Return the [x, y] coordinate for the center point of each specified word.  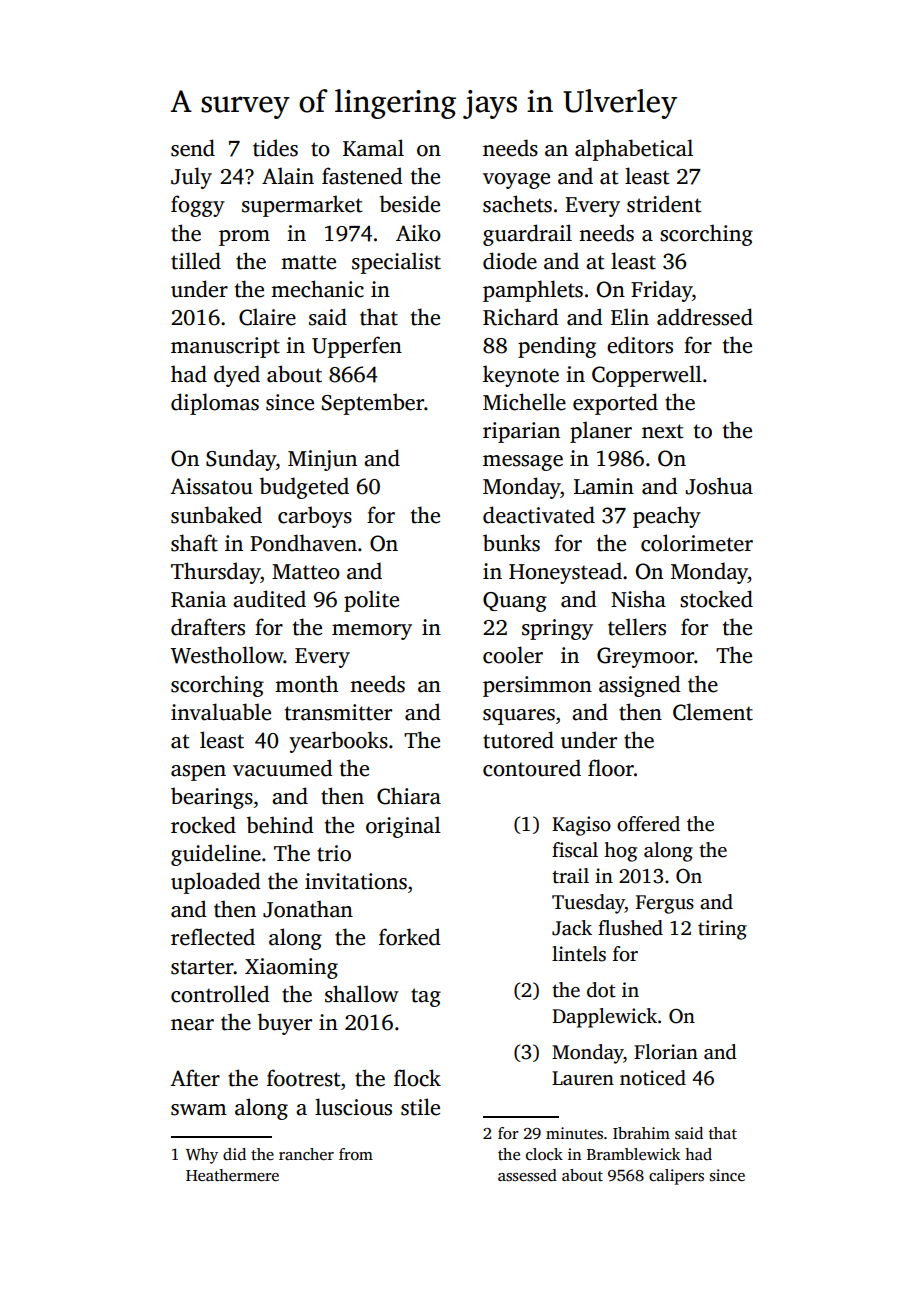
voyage [516, 181]
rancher [306, 1154]
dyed [237, 376]
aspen [198, 773]
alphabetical [634, 150]
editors [640, 345]
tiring [722, 930]
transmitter [338, 712]
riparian [521, 432]
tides [275, 148]
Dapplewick [604, 1018]
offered [648, 824]
